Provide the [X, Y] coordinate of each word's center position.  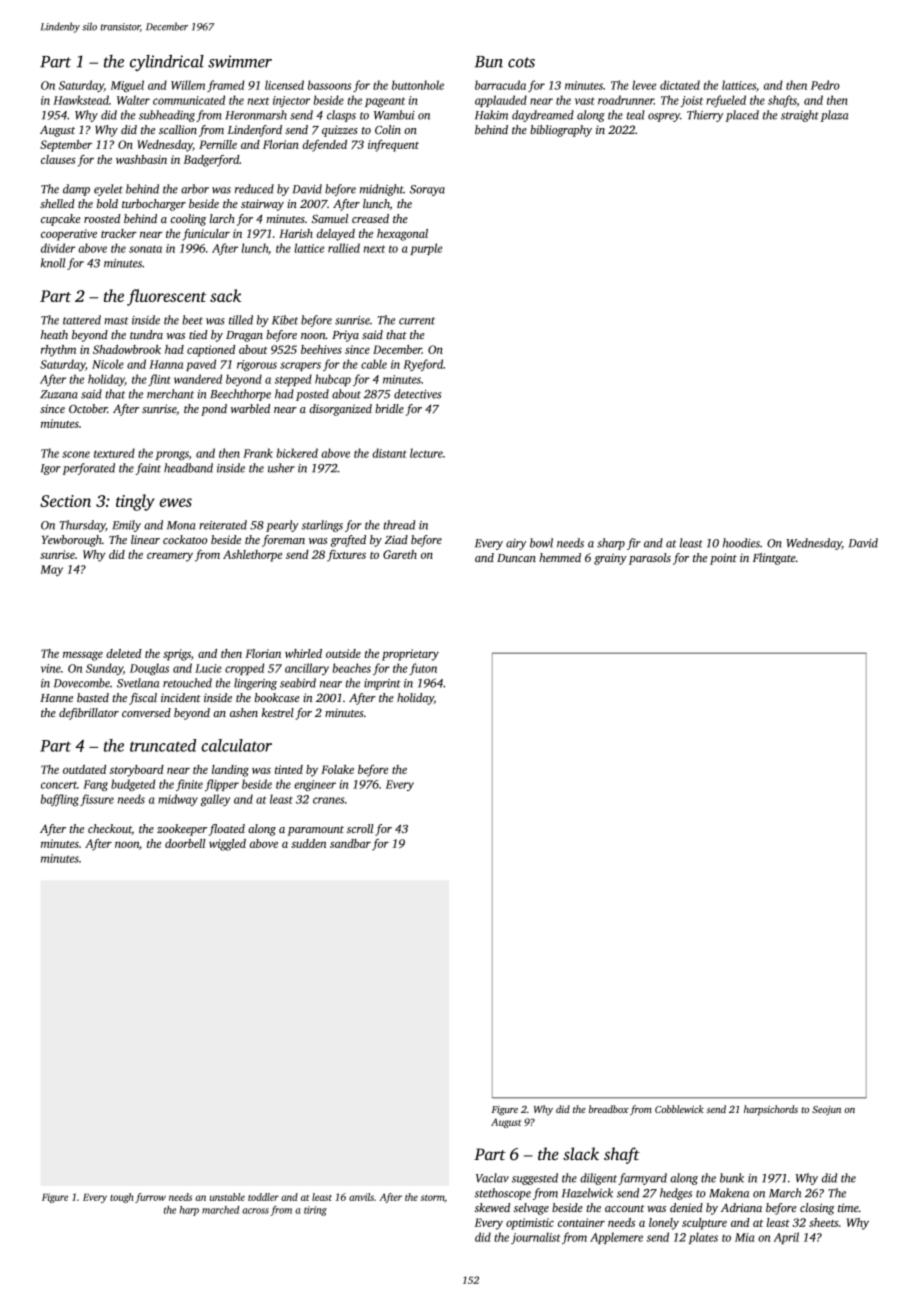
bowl [541, 543]
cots [521, 62]
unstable [227, 1197]
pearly [282, 526]
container [581, 1222]
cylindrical [167, 63]
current [417, 321]
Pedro [825, 85]
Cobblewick [679, 1109]
